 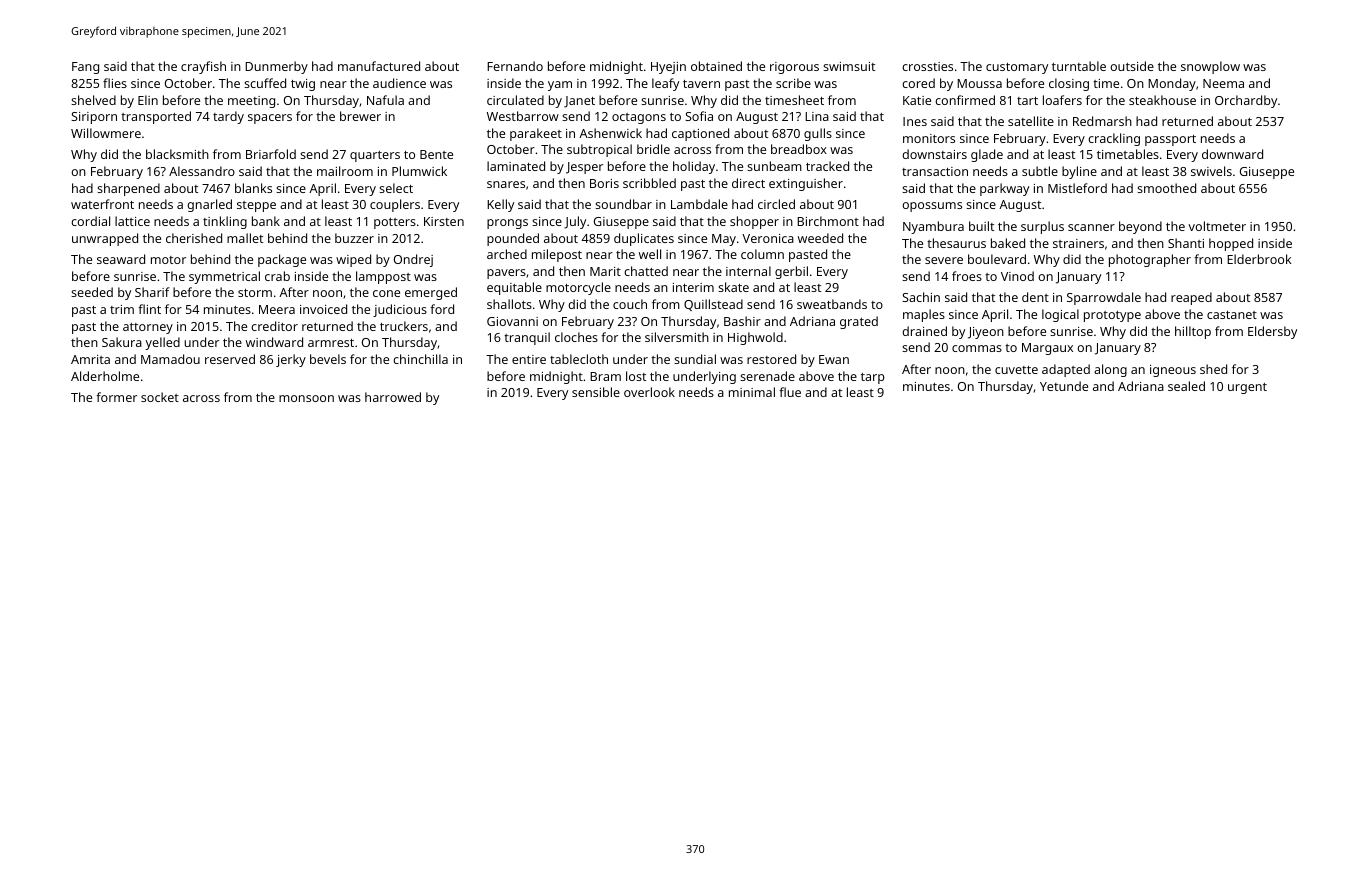 What do you see at coordinates (291, 360) in the screenshot?
I see `jerky` at bounding box center [291, 360].
